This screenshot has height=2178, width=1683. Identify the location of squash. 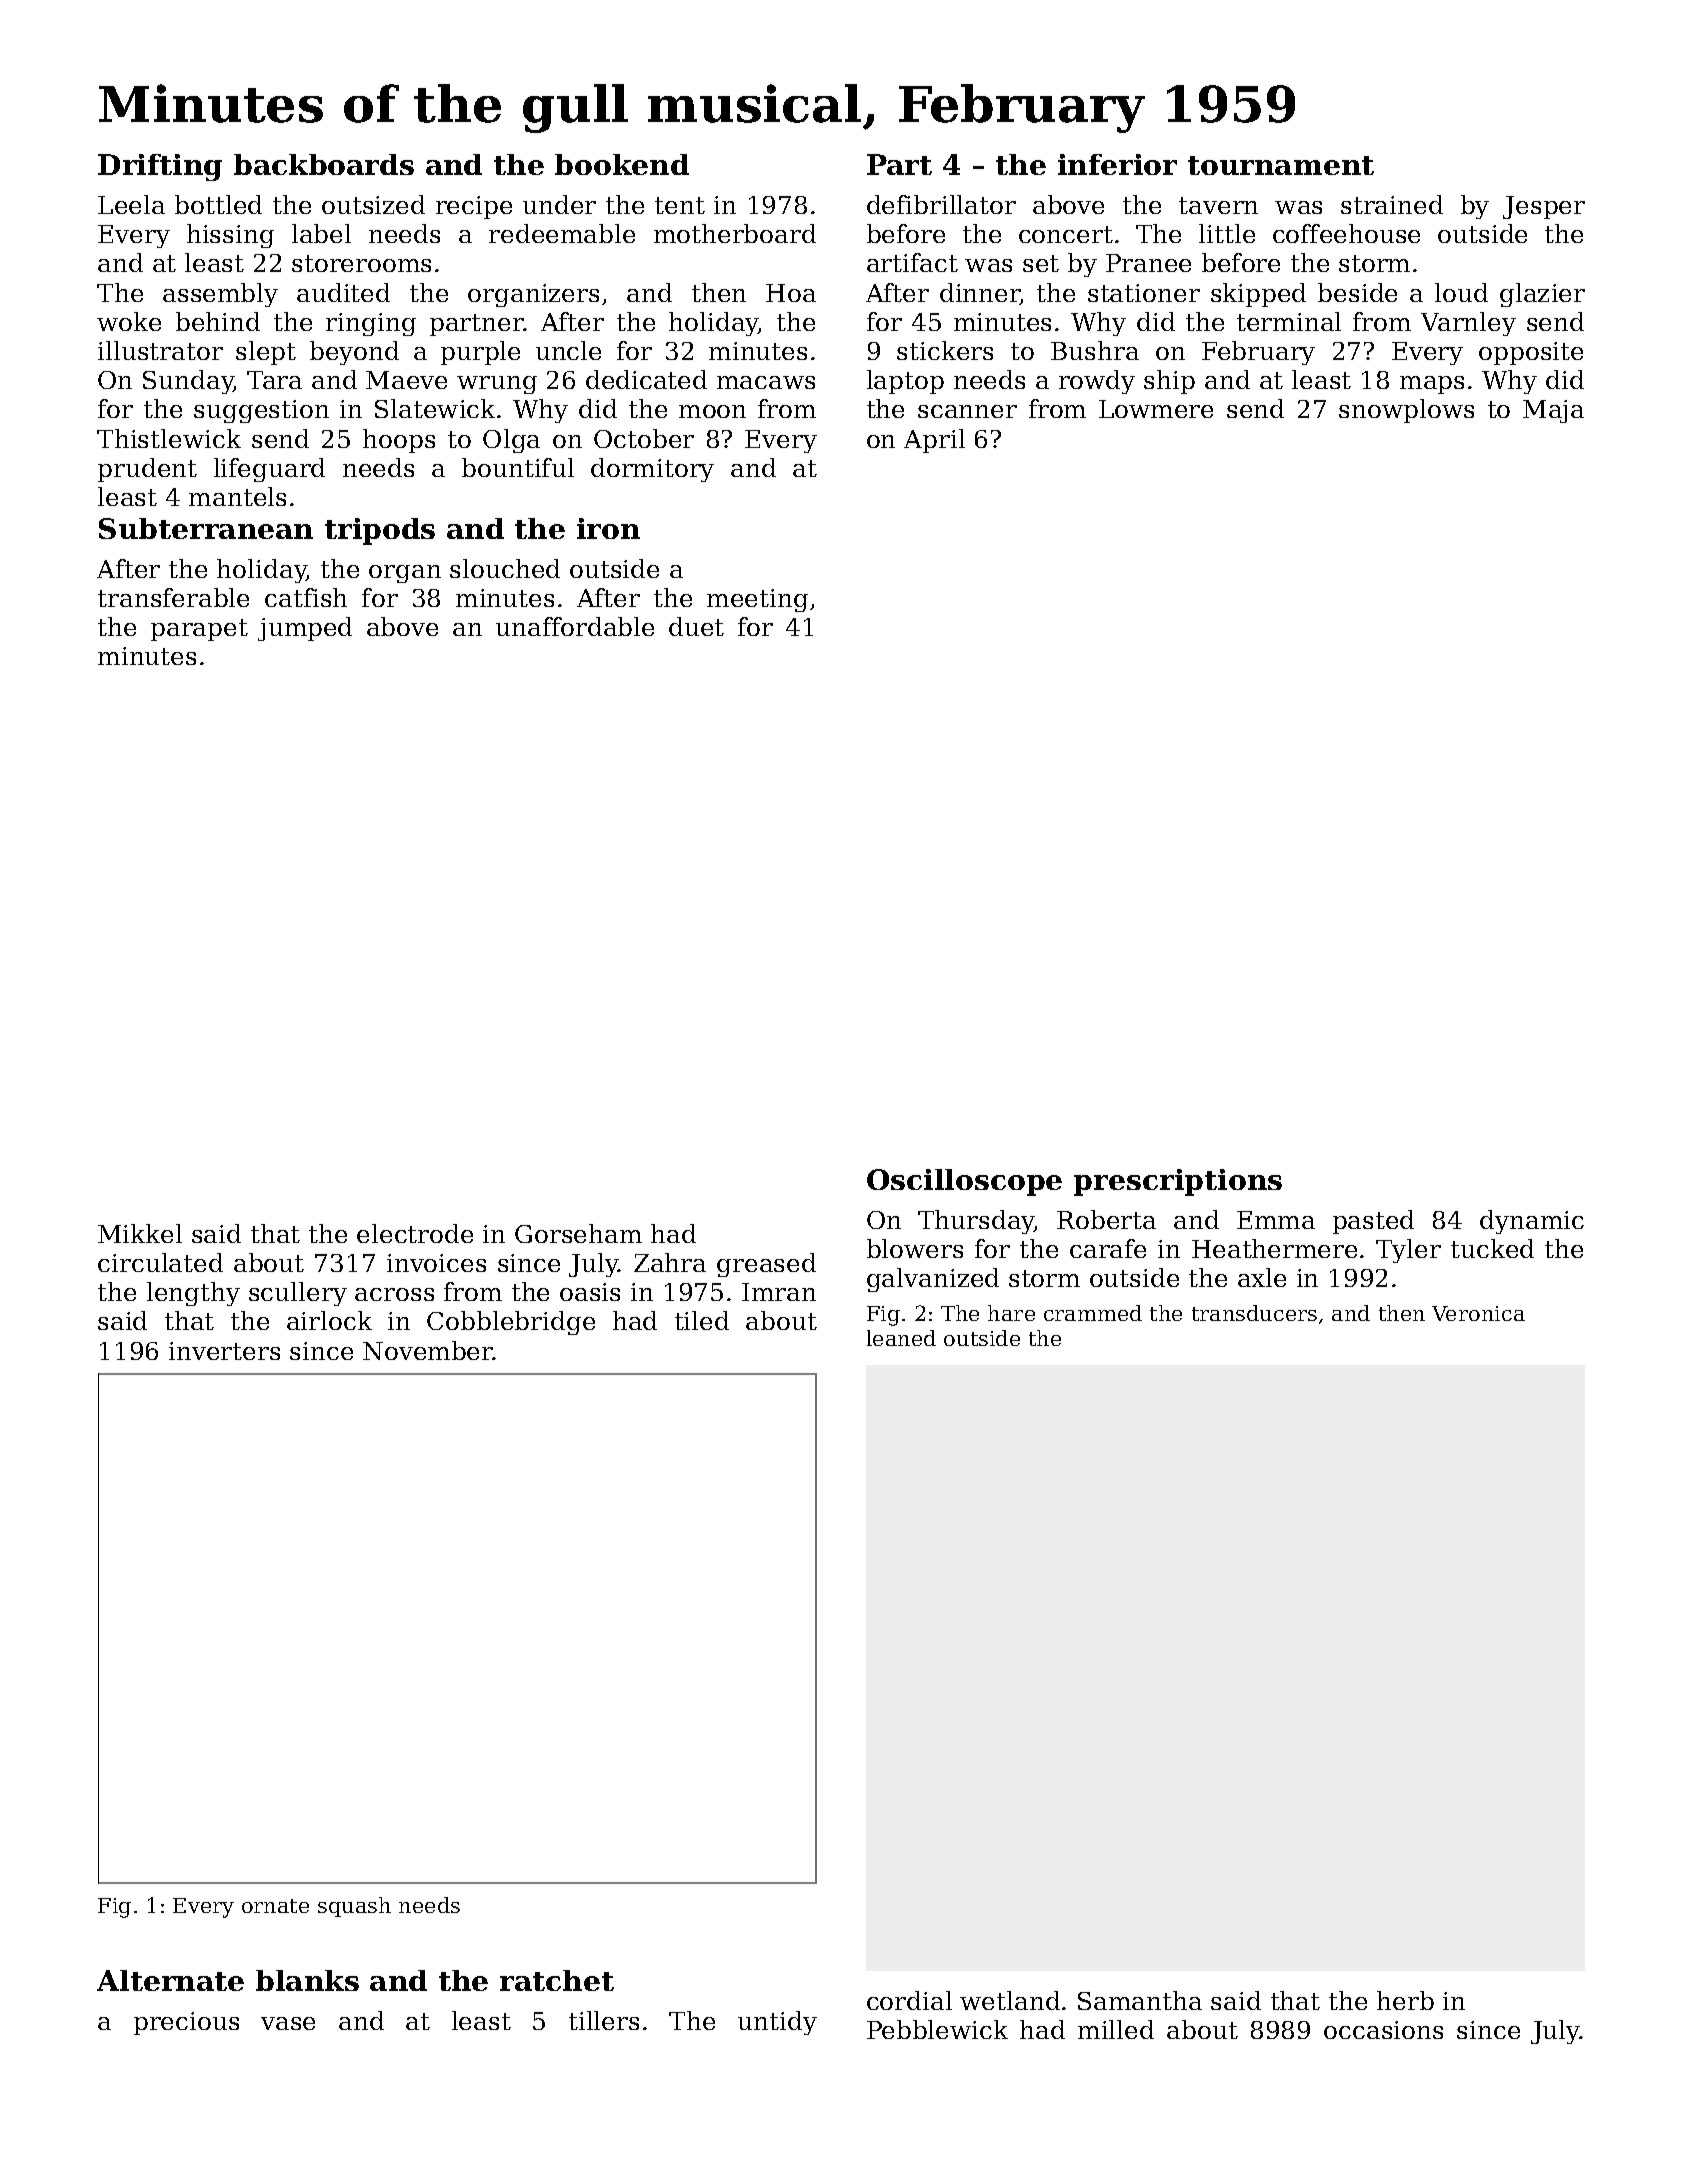
(354, 1907).
